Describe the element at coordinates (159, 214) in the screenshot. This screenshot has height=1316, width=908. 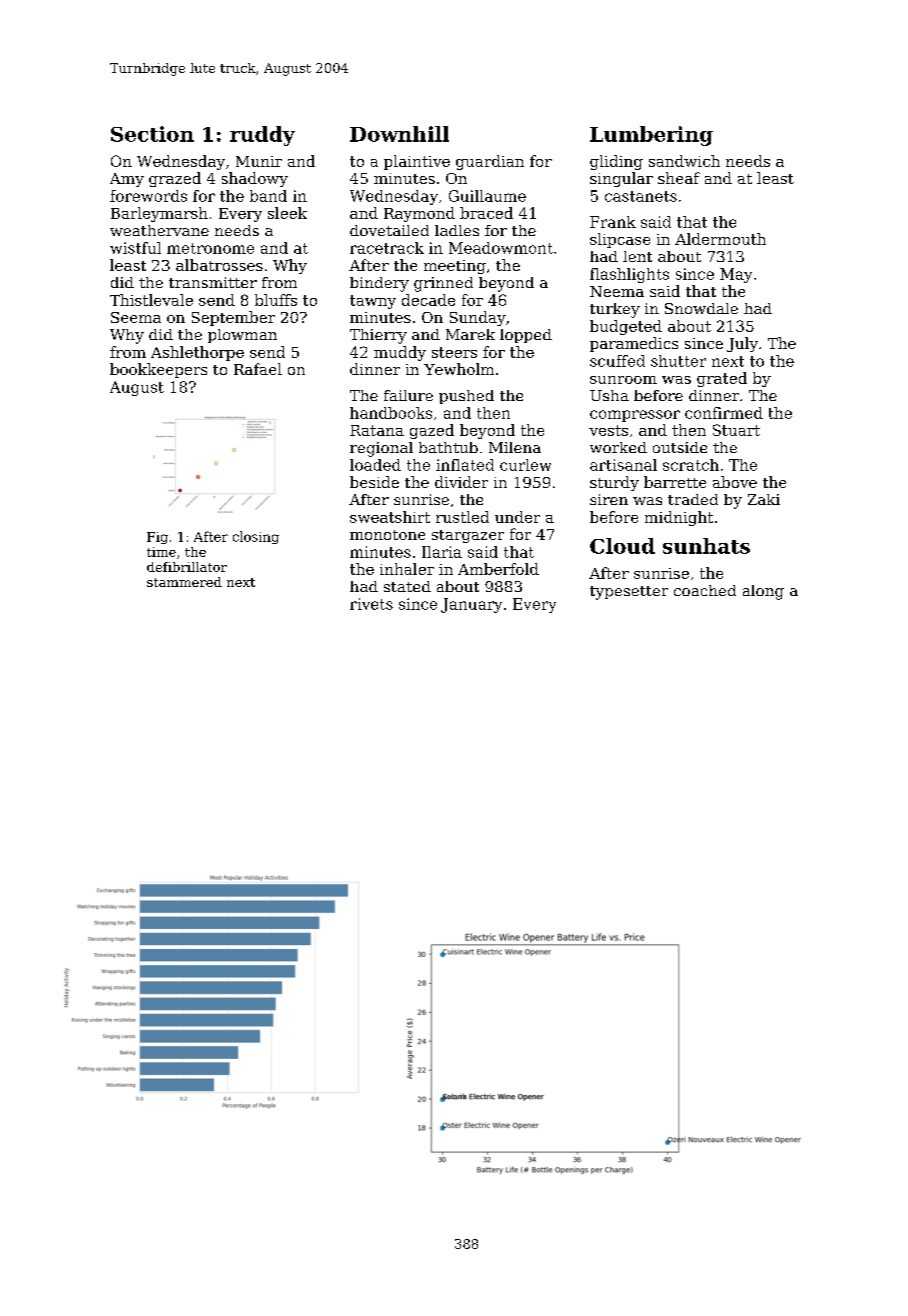
I see `Barleymarsh` at that location.
